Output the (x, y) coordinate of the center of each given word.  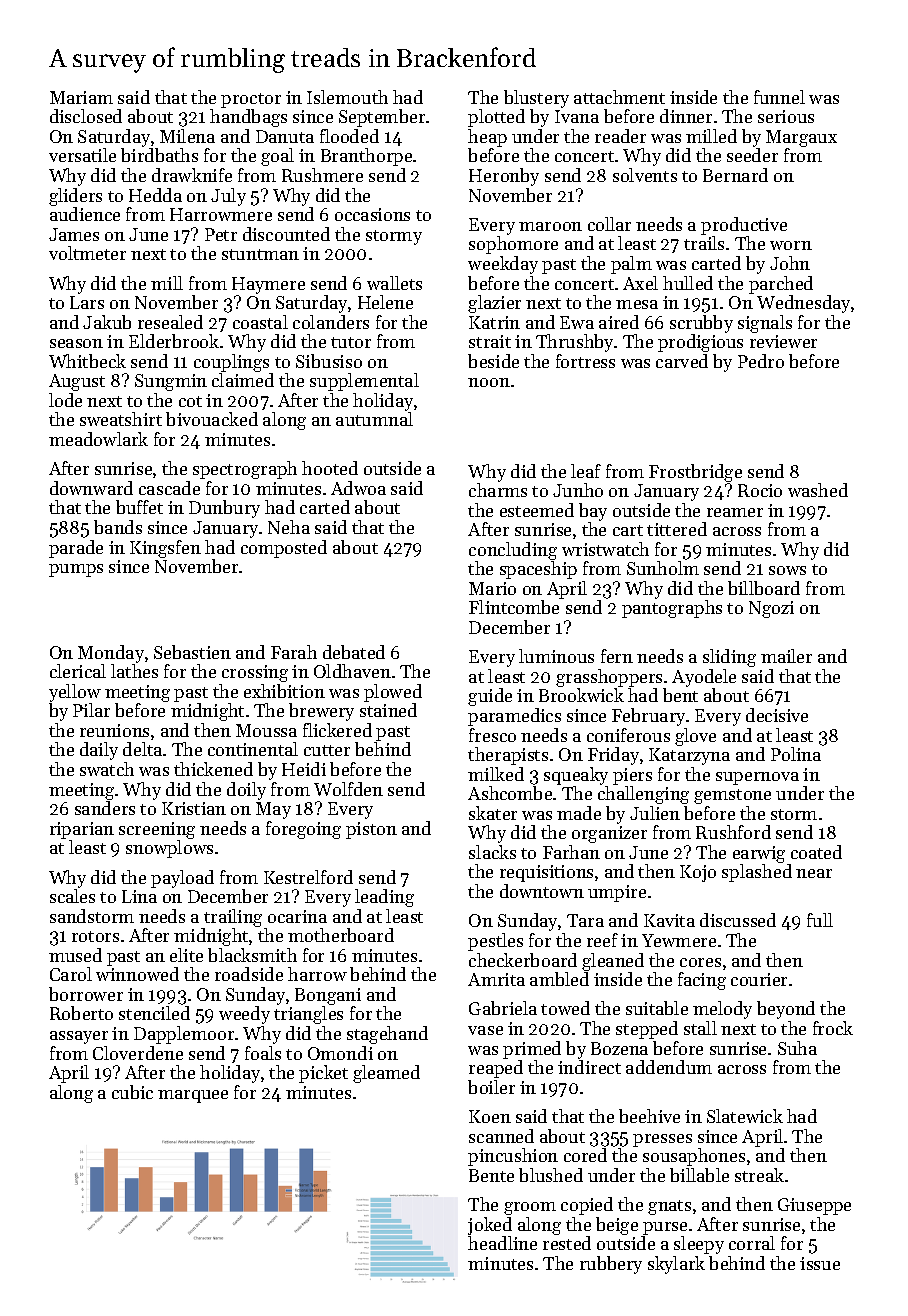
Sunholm (663, 568)
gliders (75, 197)
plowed (393, 693)
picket (323, 1074)
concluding (513, 551)
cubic (132, 1092)
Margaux (801, 138)
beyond (786, 1010)
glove (695, 737)
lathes (134, 671)
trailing (233, 918)
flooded (349, 136)
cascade (169, 488)
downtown (542, 891)
